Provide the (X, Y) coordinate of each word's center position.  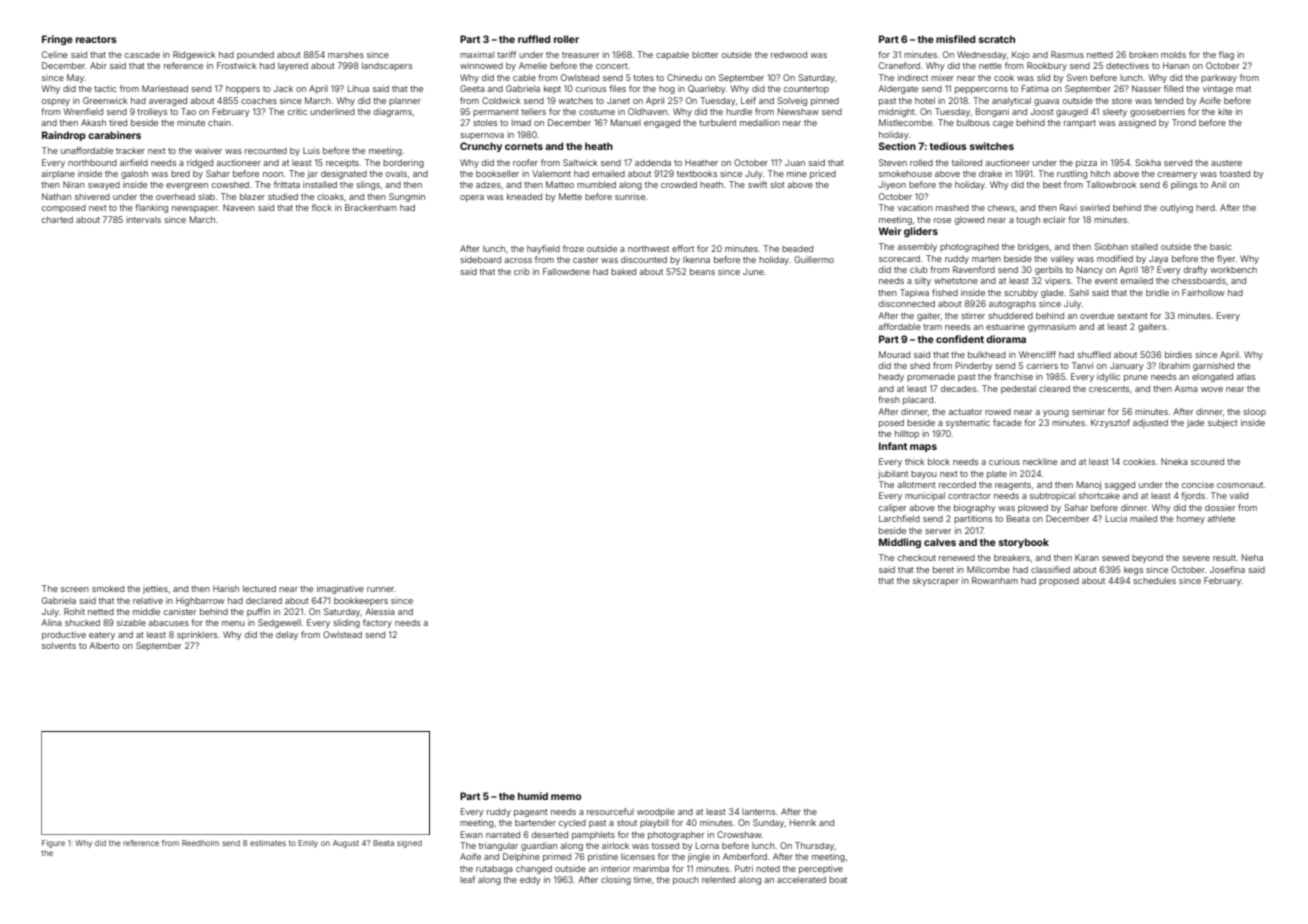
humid (533, 796)
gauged (1072, 113)
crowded (679, 184)
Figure (53, 844)
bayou (924, 475)
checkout (917, 557)
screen (75, 589)
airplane (58, 174)
